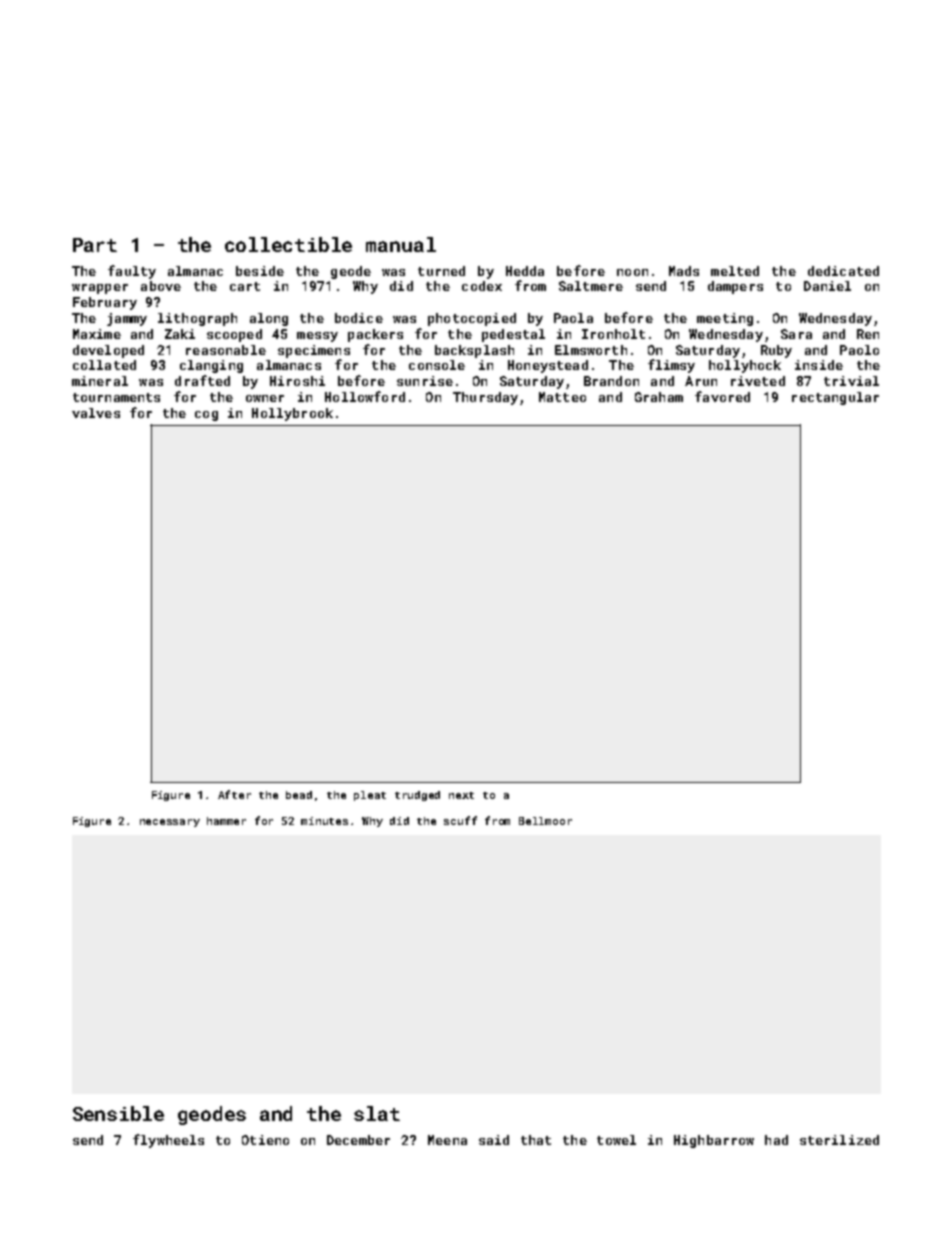 The height and width of the screenshot is (1233, 952). What do you see at coordinates (118, 1113) in the screenshot?
I see `Sensible` at bounding box center [118, 1113].
